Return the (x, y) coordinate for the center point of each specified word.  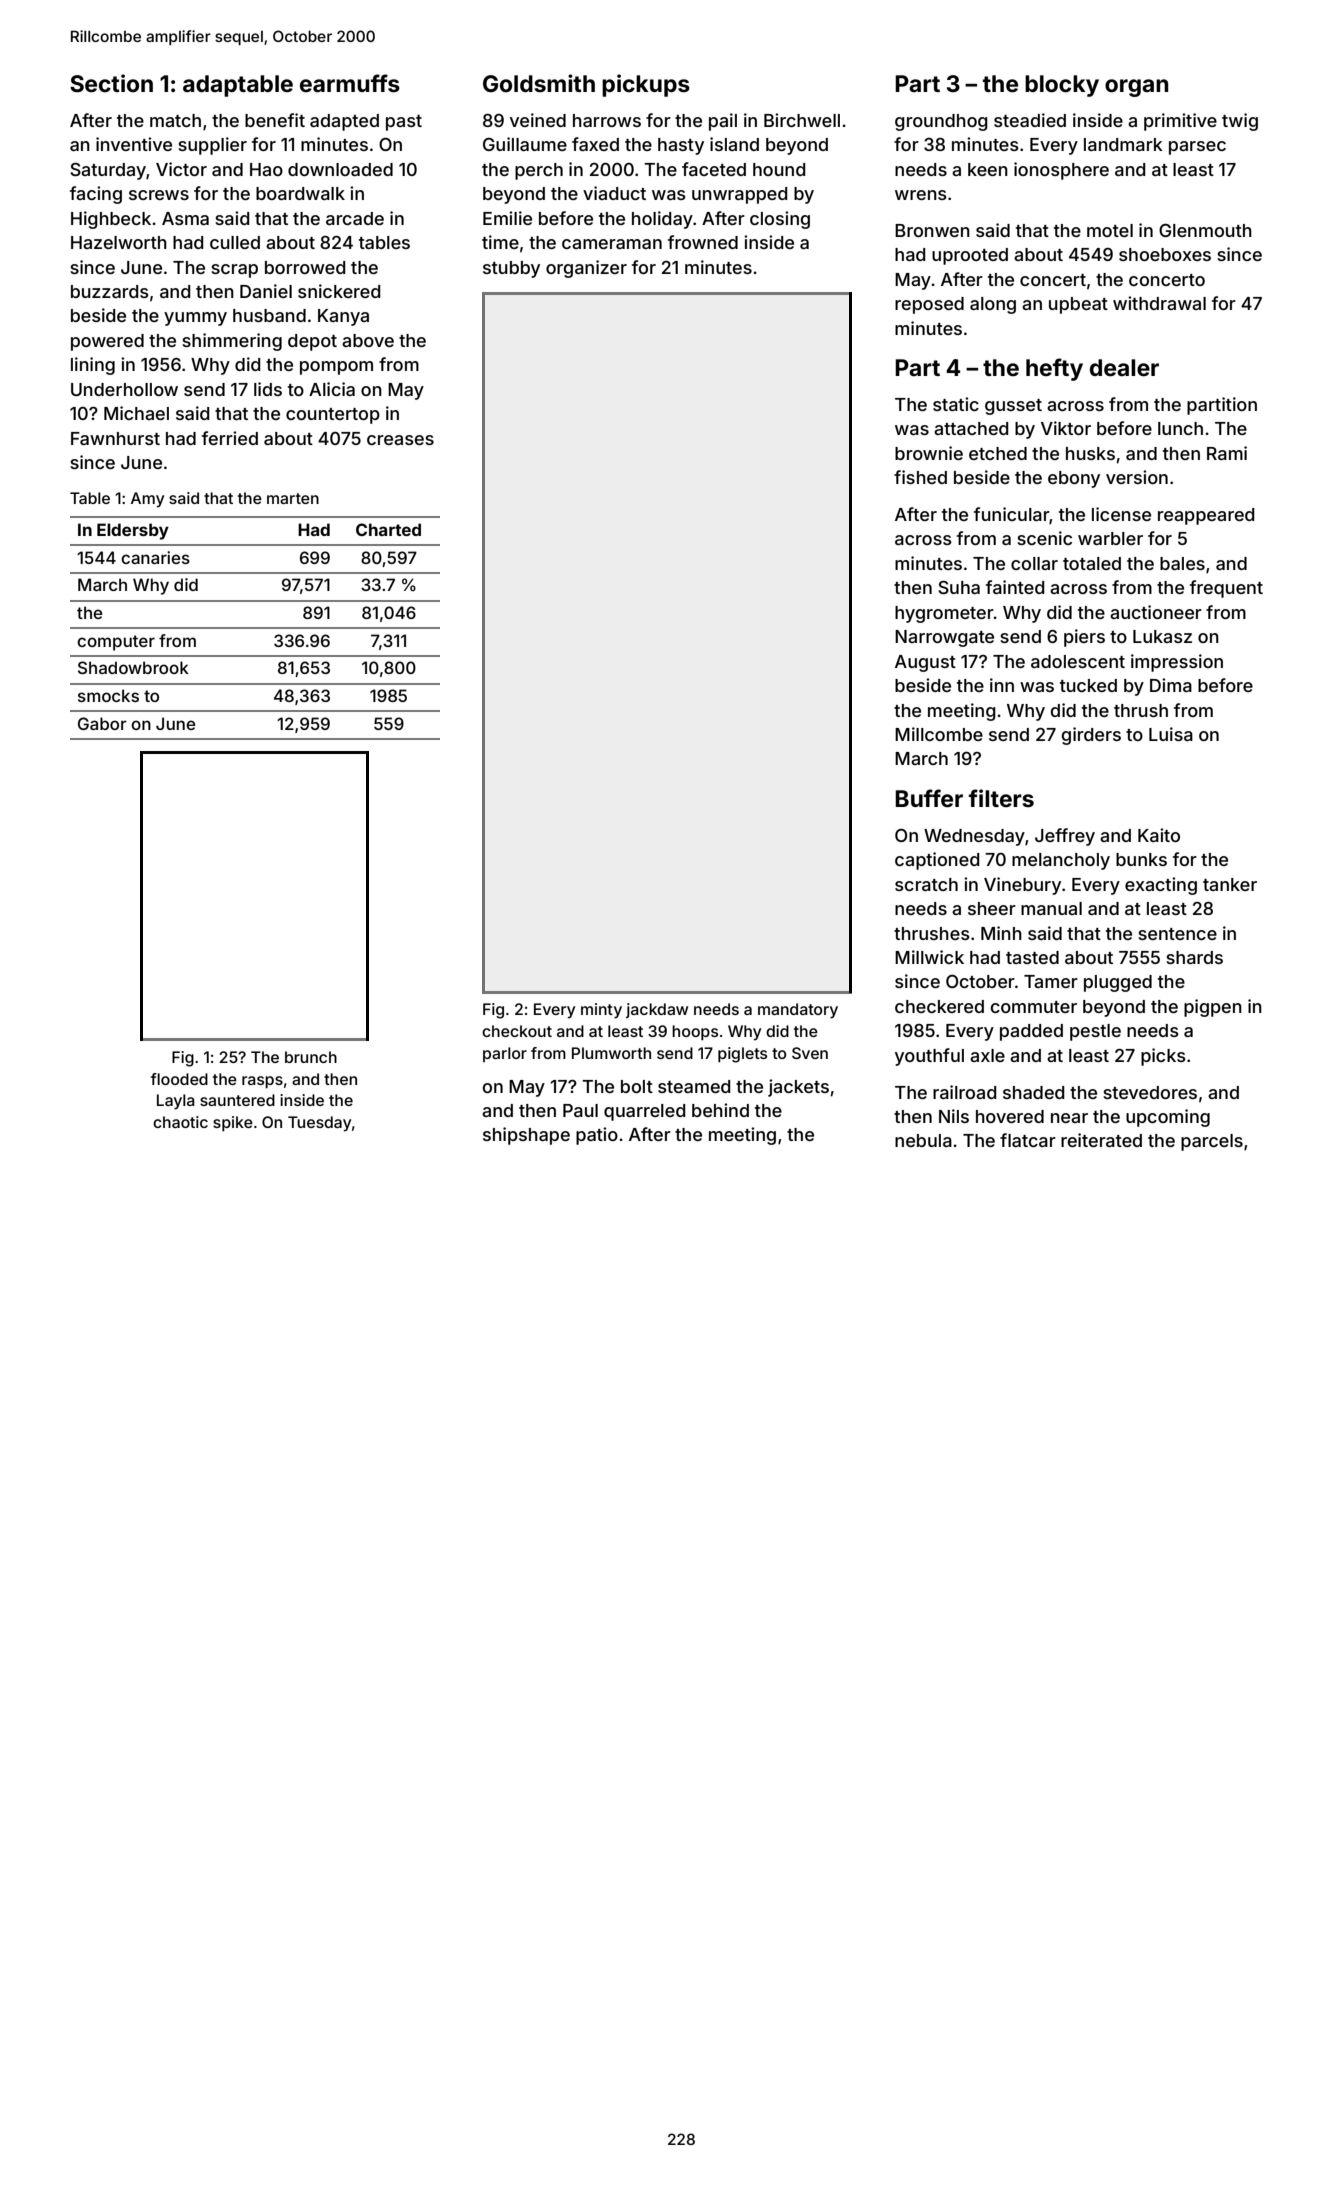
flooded (179, 1079)
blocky (1062, 86)
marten (293, 498)
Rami (1227, 453)
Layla (176, 1102)
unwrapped (739, 195)
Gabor (102, 723)
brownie (929, 453)
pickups (646, 85)
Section (111, 83)
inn (1002, 685)
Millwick (929, 957)
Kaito (1159, 835)
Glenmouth (1205, 230)
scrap (234, 271)
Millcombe (939, 734)
